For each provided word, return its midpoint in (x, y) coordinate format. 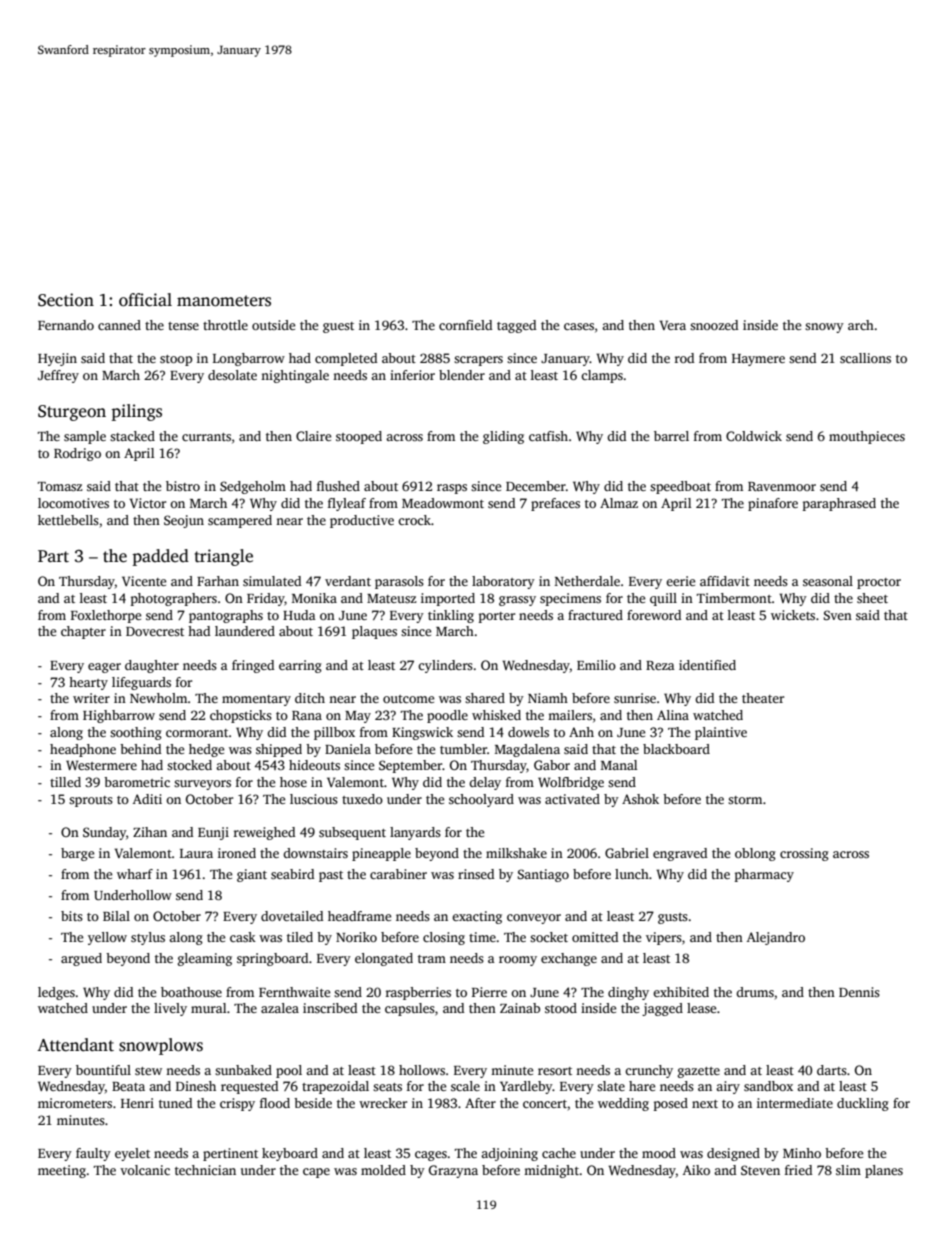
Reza (660, 665)
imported (448, 599)
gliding (503, 437)
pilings (136, 412)
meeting (62, 1171)
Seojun (184, 521)
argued (81, 959)
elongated (384, 959)
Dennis (859, 992)
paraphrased (839, 504)
